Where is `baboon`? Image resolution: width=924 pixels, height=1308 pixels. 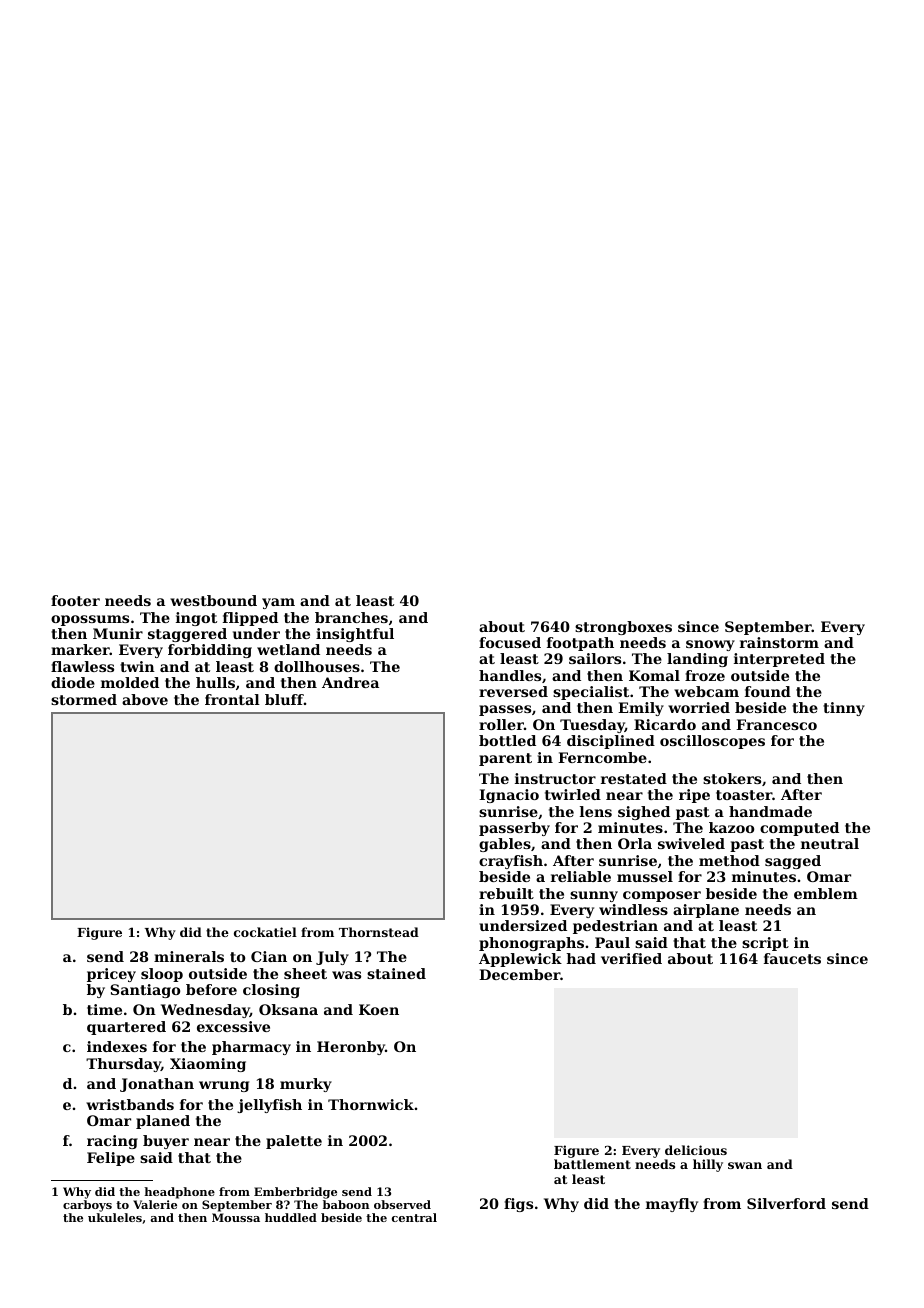 baboon is located at coordinates (346, 1204).
